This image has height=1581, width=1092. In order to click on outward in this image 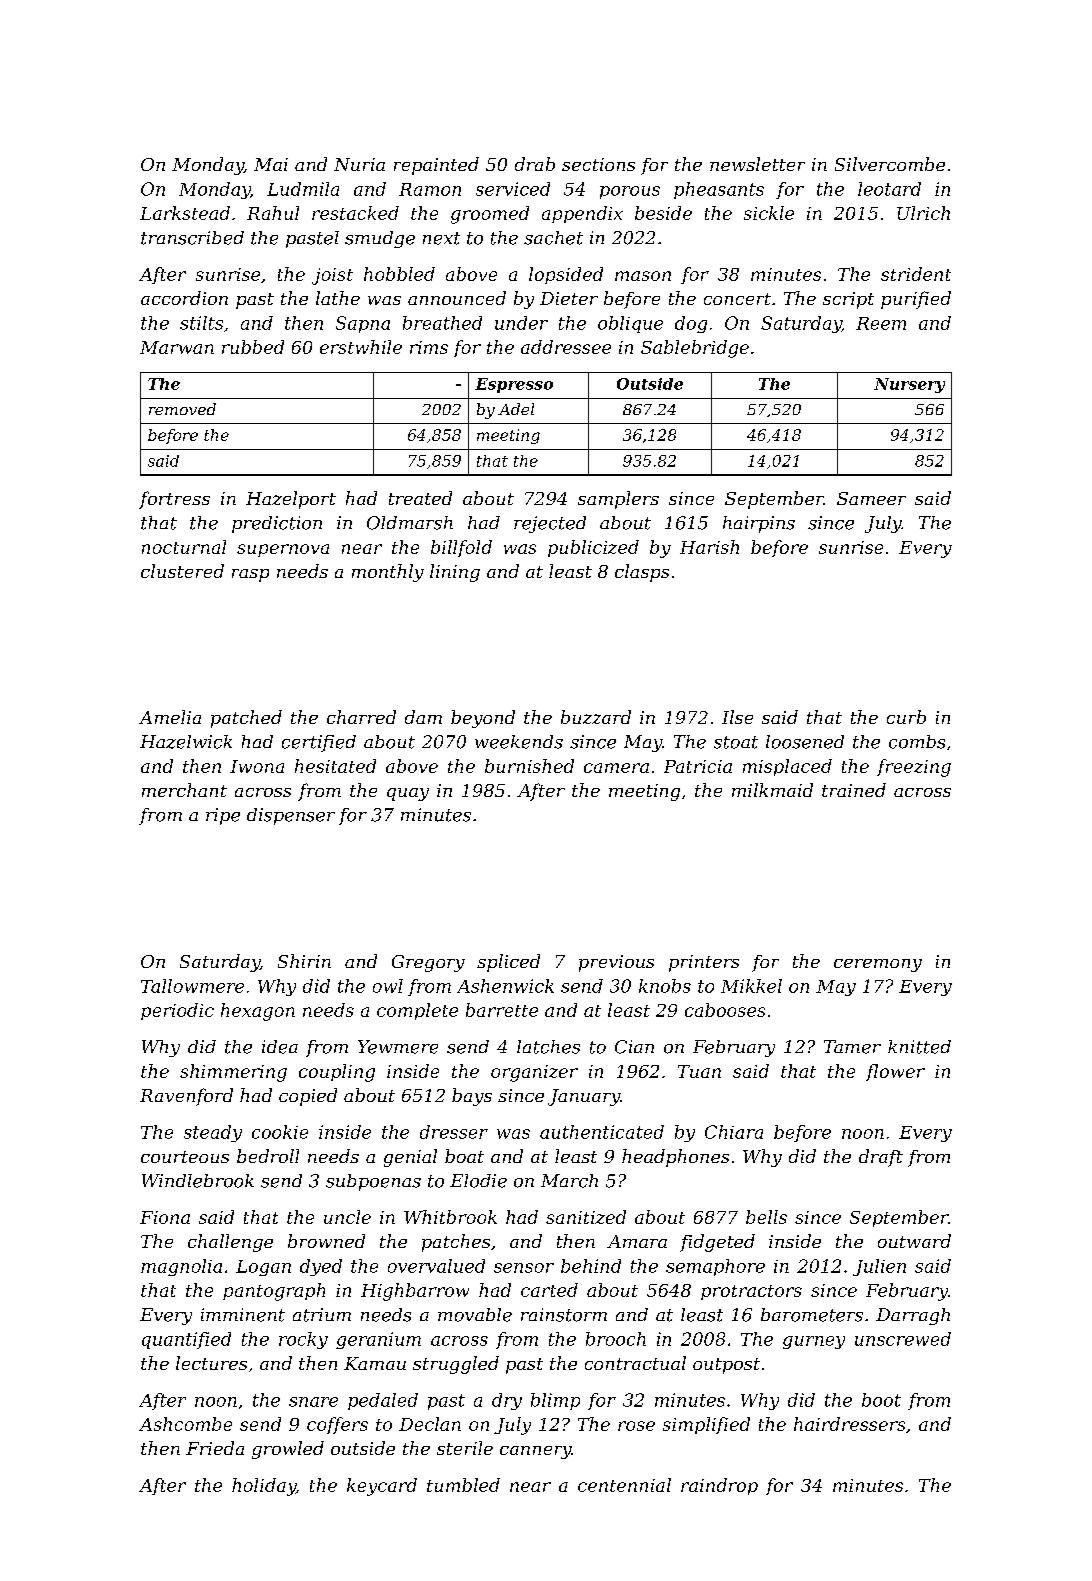, I will do `click(914, 1241)`.
